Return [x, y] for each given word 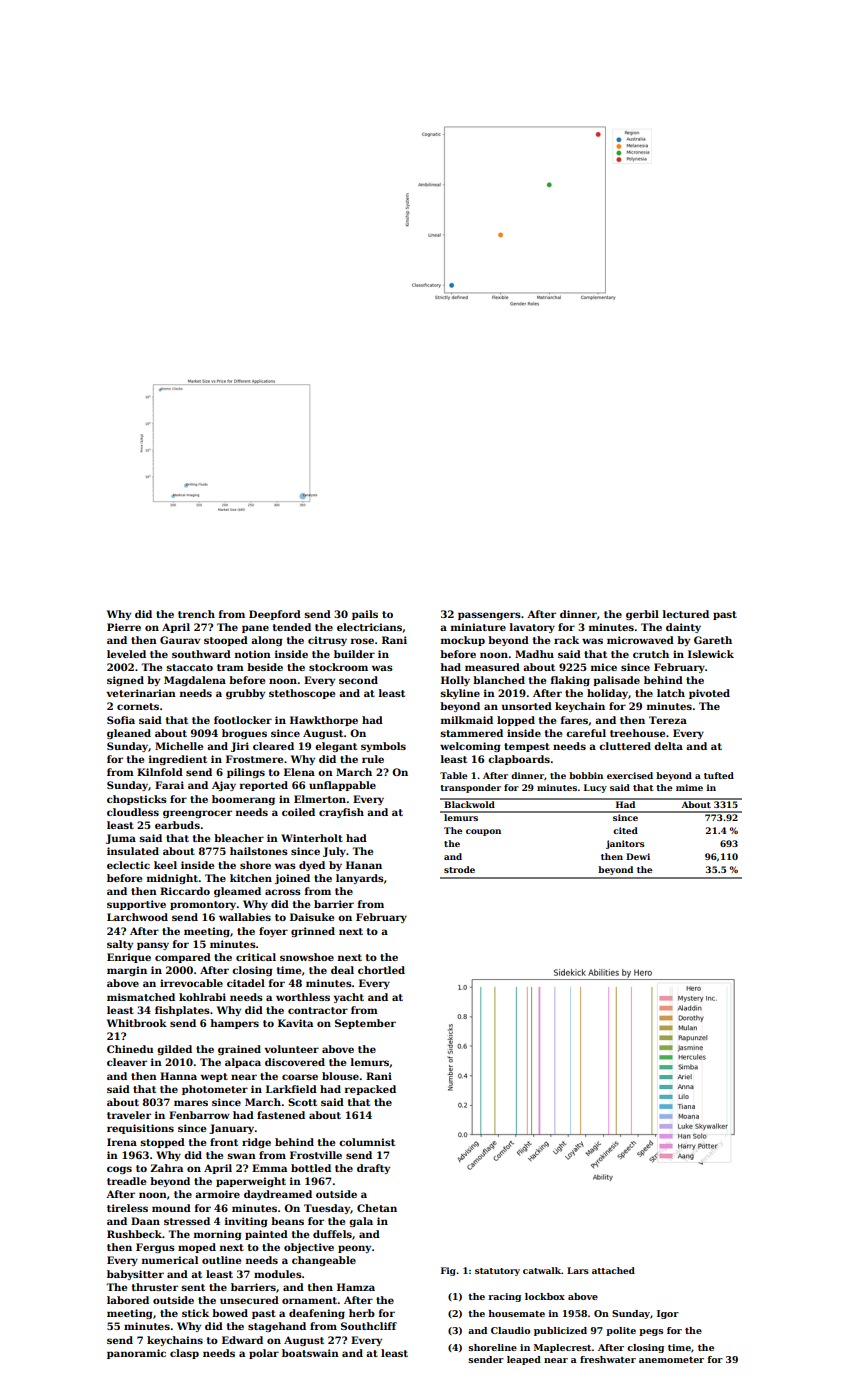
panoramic [136, 1354]
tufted [719, 775]
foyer [273, 932]
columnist [367, 1142]
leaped [524, 1360]
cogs [119, 1170]
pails [365, 615]
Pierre [124, 627]
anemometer [671, 1360]
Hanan [364, 865]
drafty [373, 1169]
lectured [686, 614]
